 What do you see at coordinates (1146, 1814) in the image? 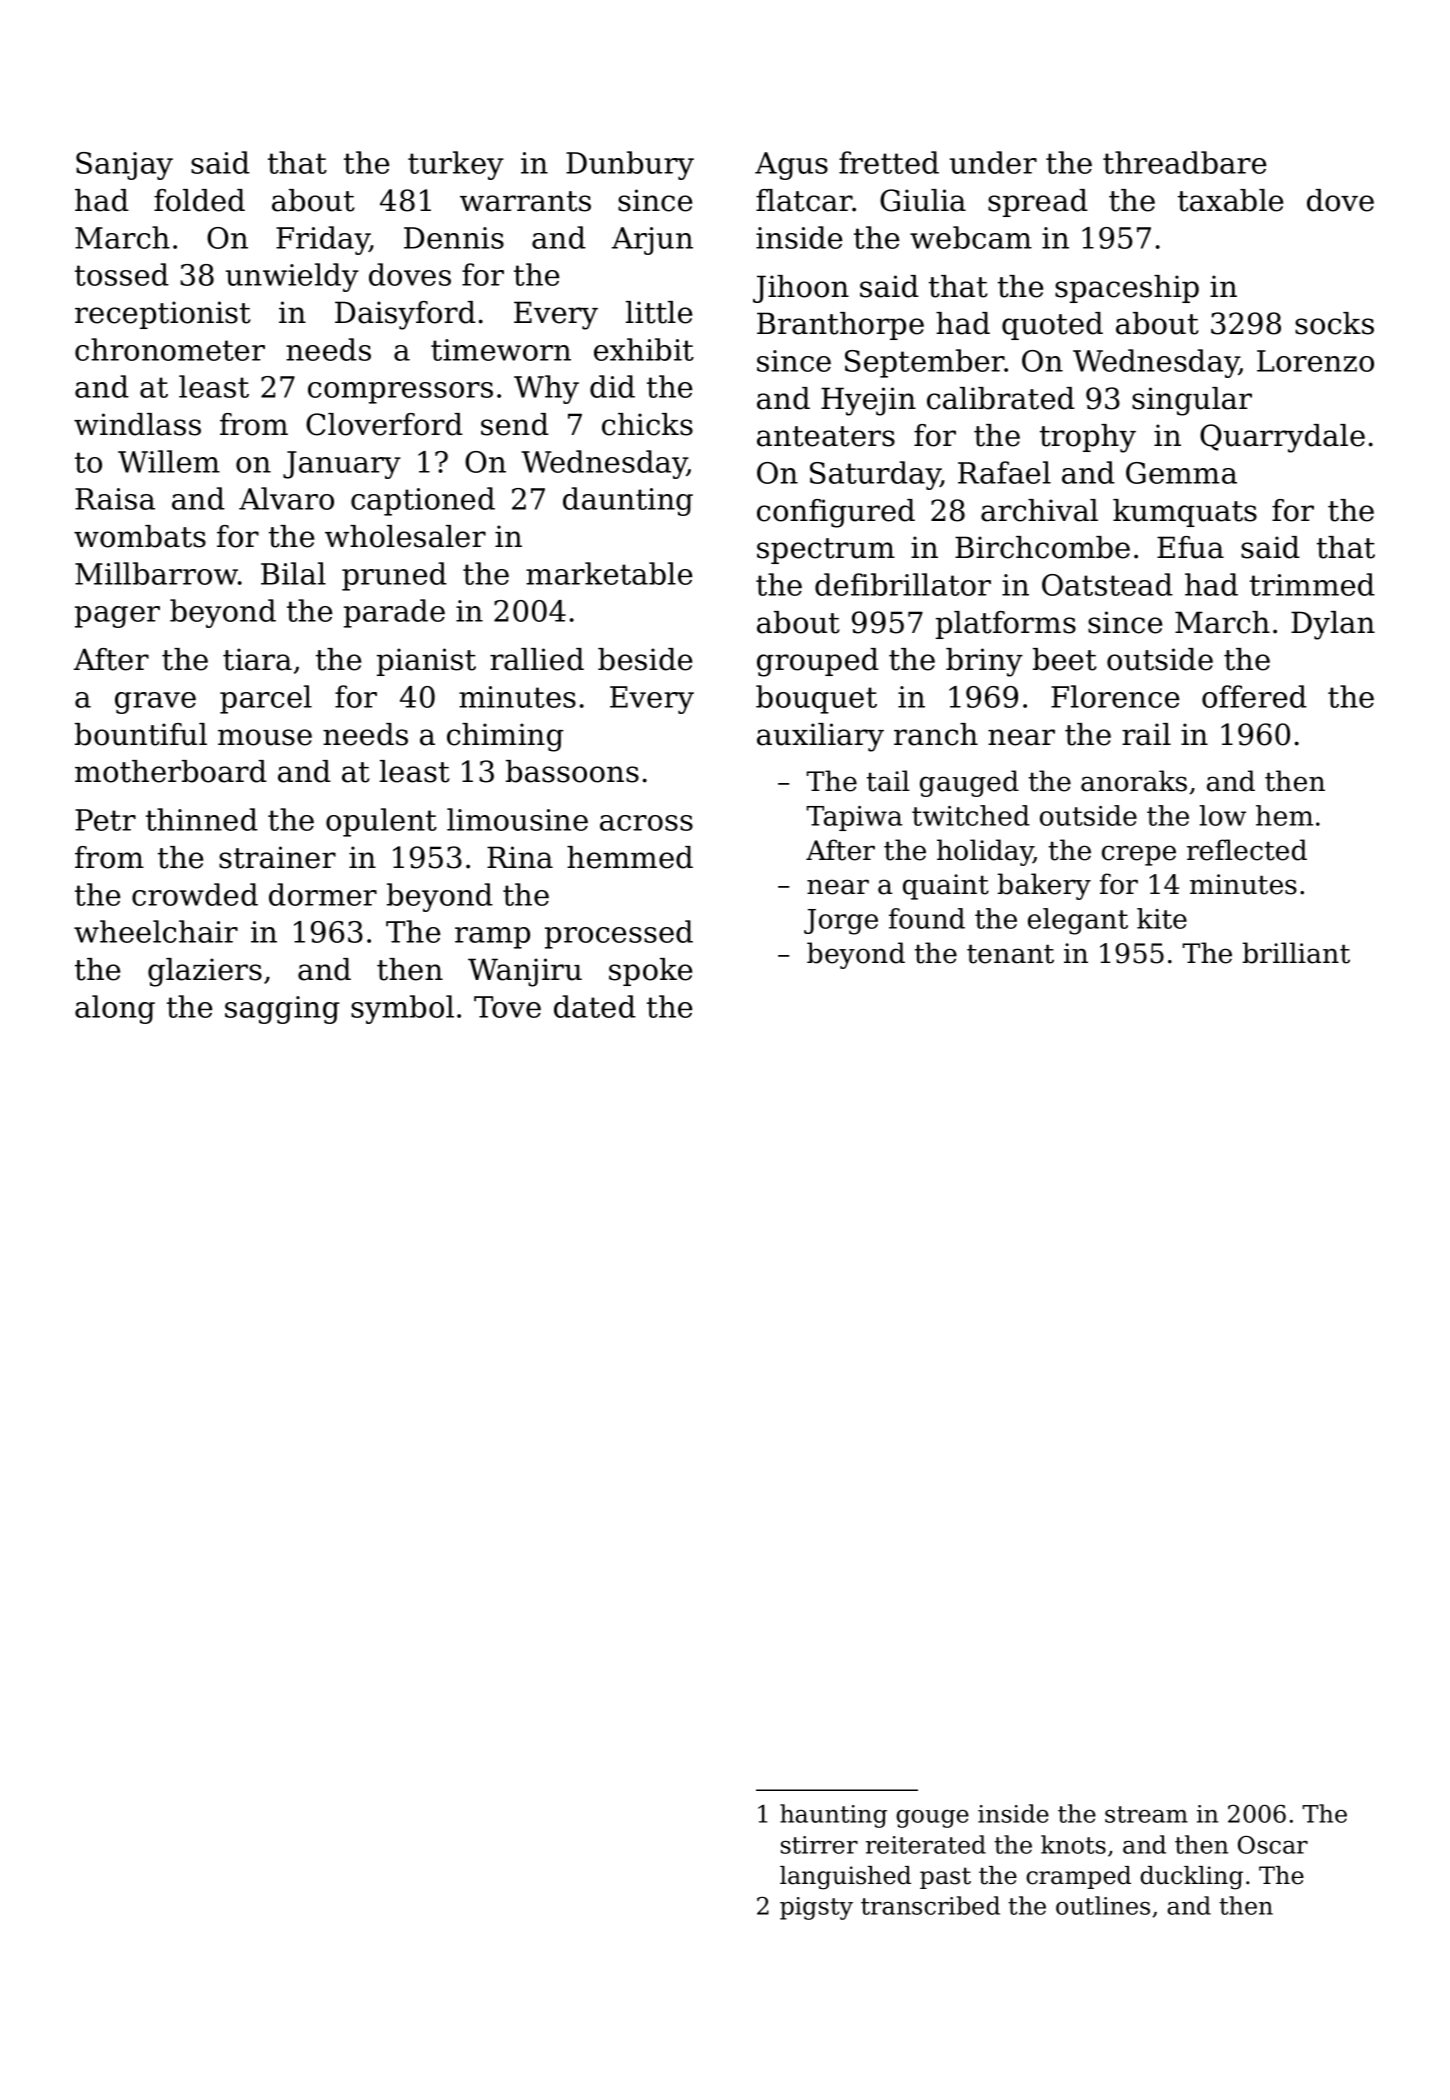
I see `stream` at bounding box center [1146, 1814].
